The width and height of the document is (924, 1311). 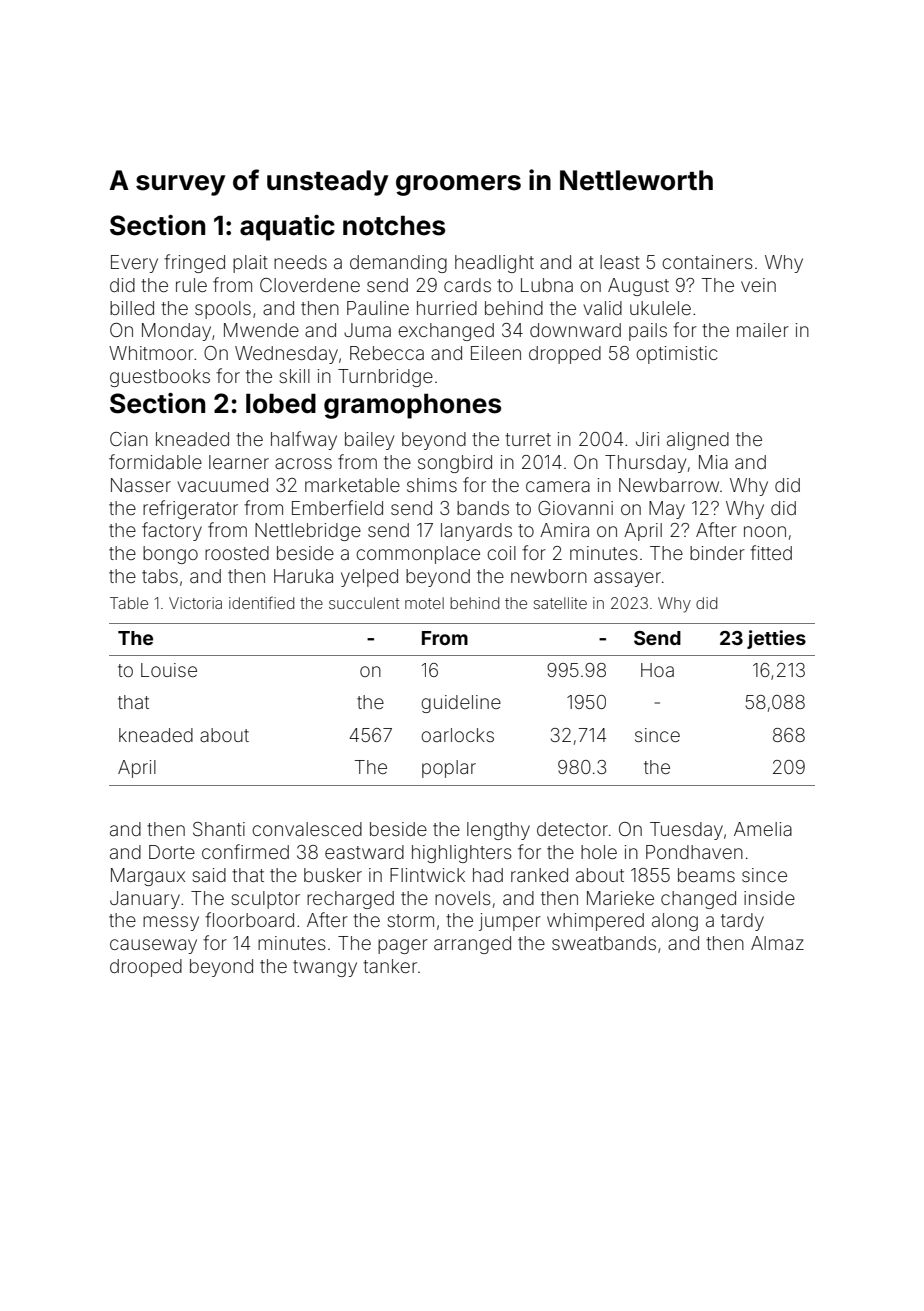 What do you see at coordinates (595, 922) in the document?
I see `whimpered` at bounding box center [595, 922].
